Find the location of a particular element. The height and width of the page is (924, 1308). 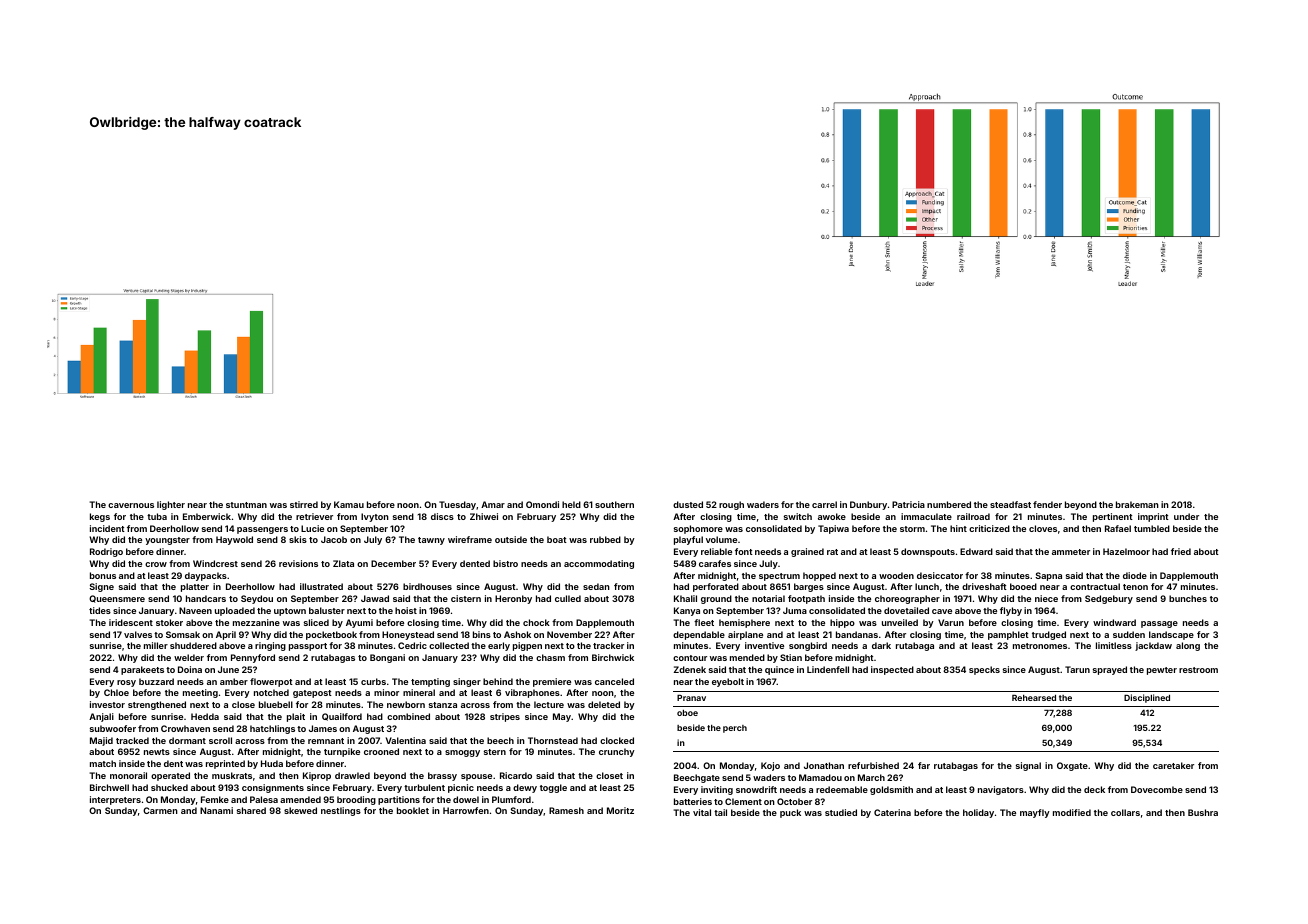

valves is located at coordinates (138, 634).
